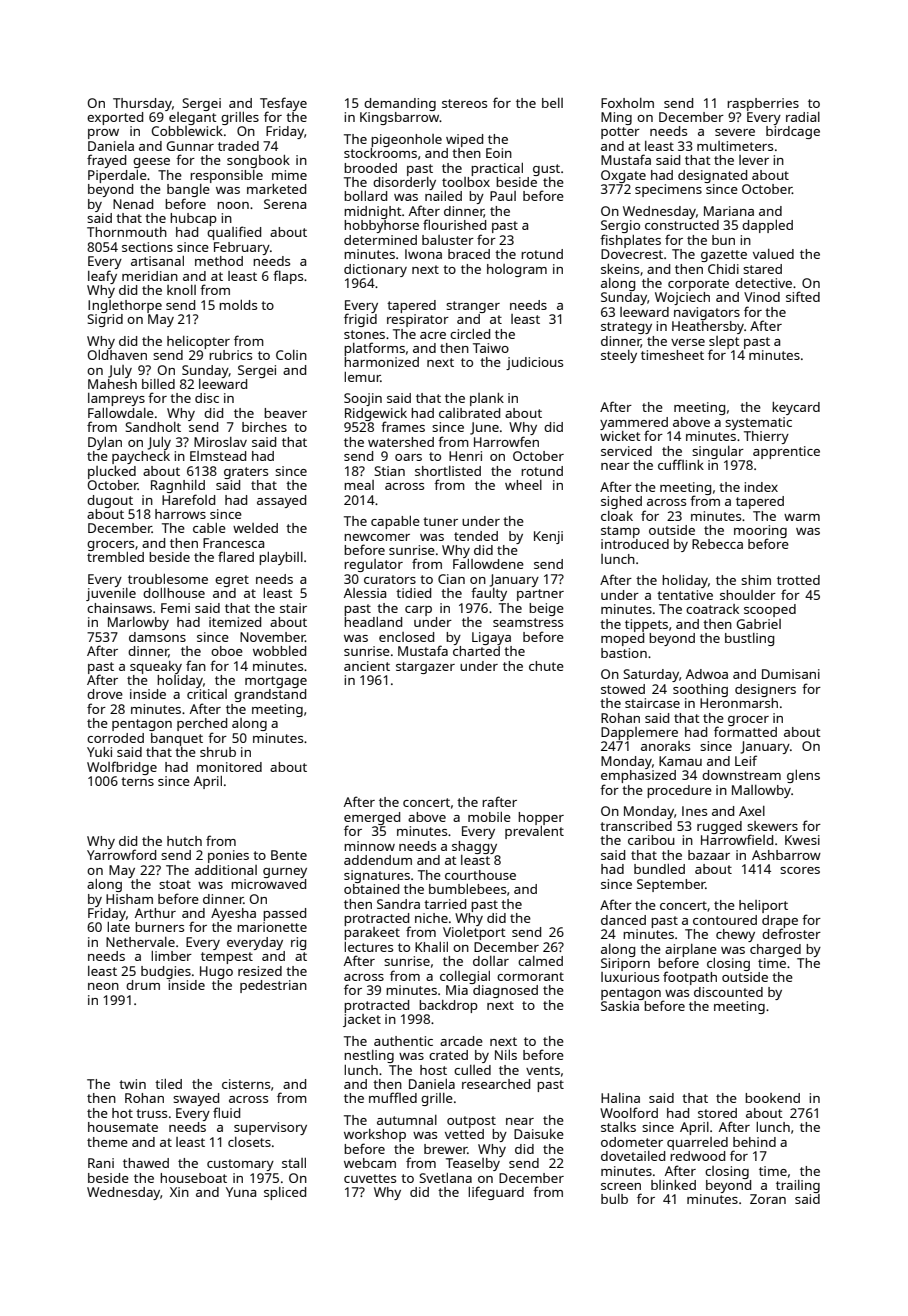  I want to click on leafy, so click(102, 277).
